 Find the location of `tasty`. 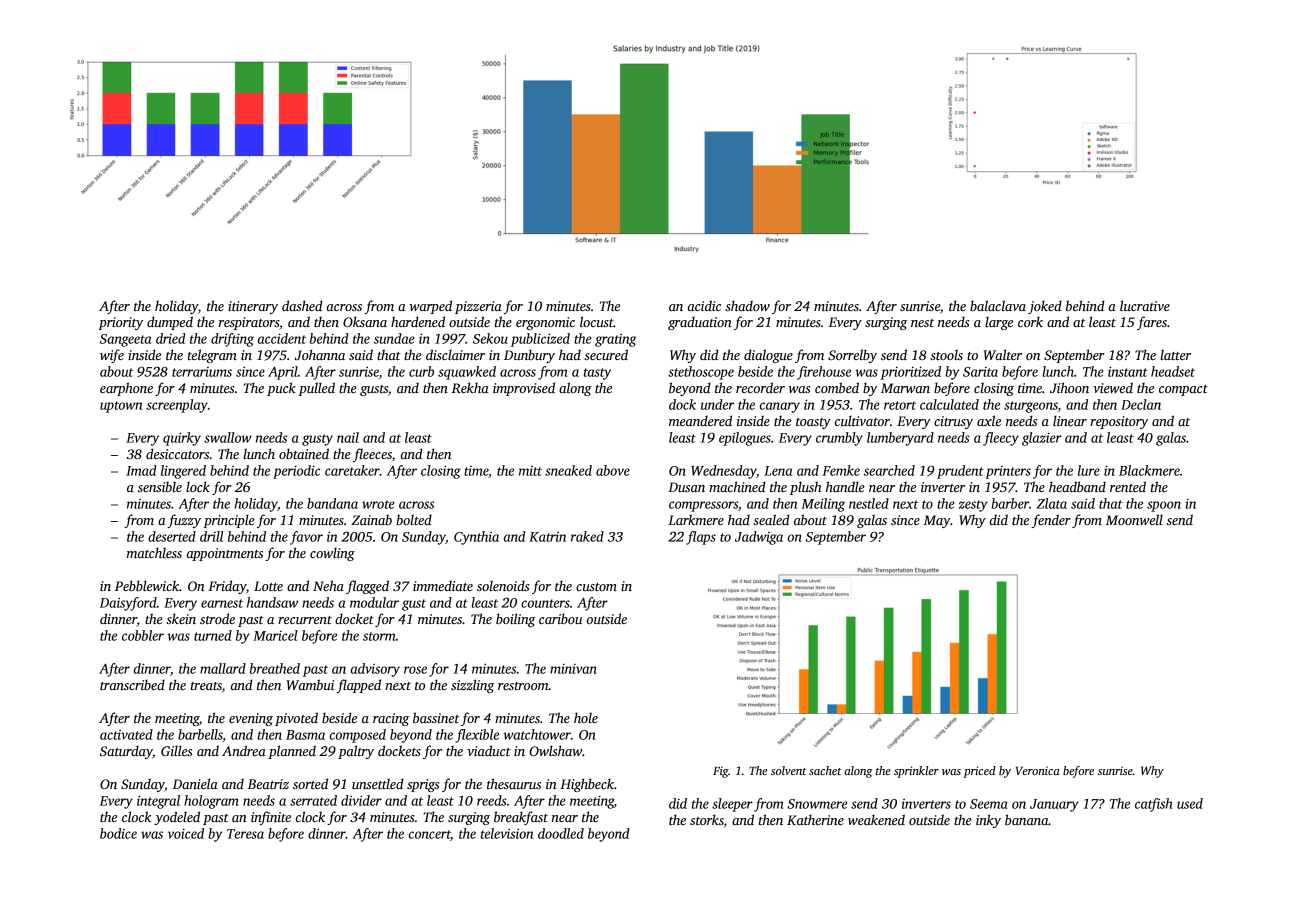

tasty is located at coordinates (597, 374).
